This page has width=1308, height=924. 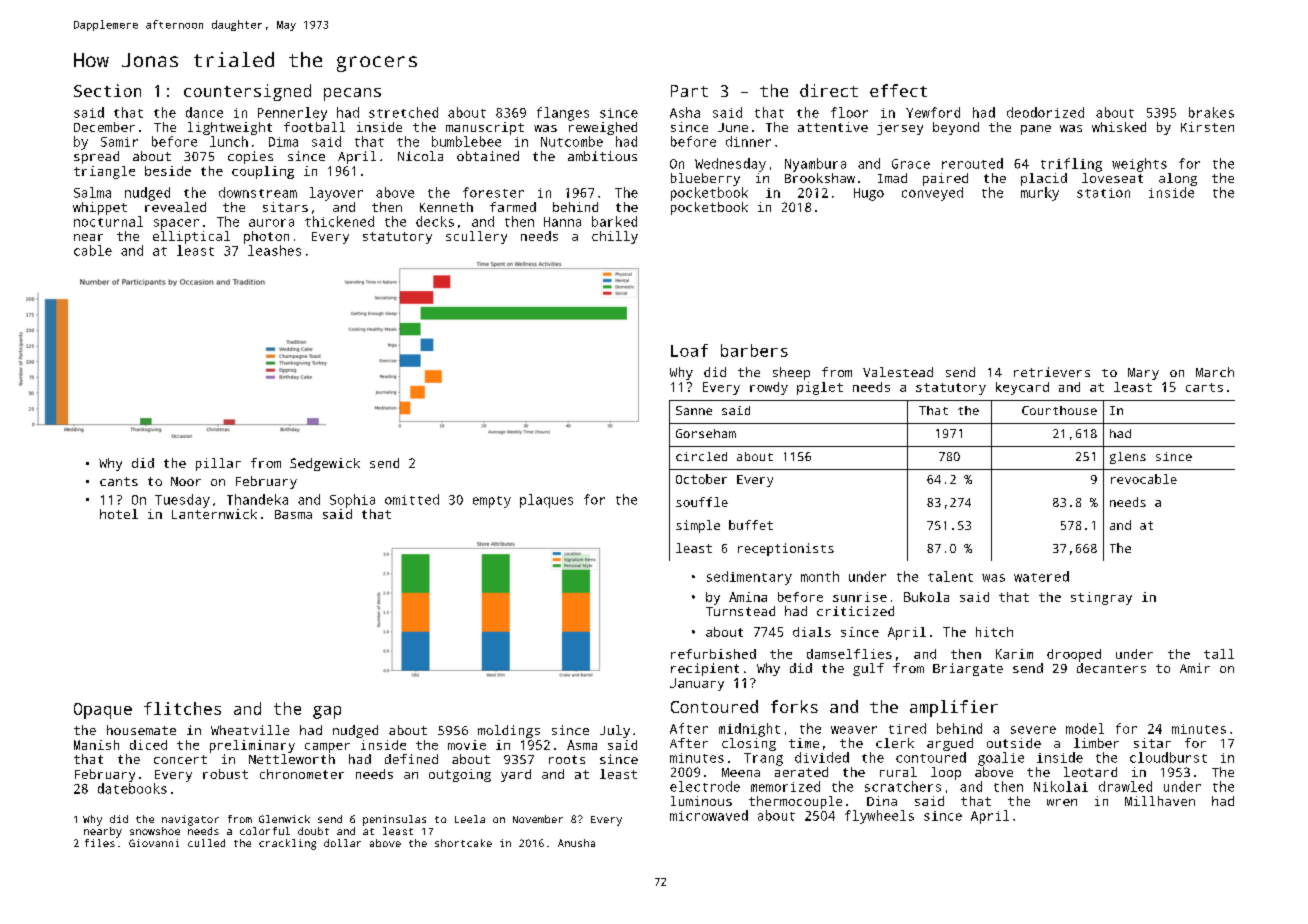 What do you see at coordinates (119, 481) in the page?
I see `cants` at bounding box center [119, 481].
